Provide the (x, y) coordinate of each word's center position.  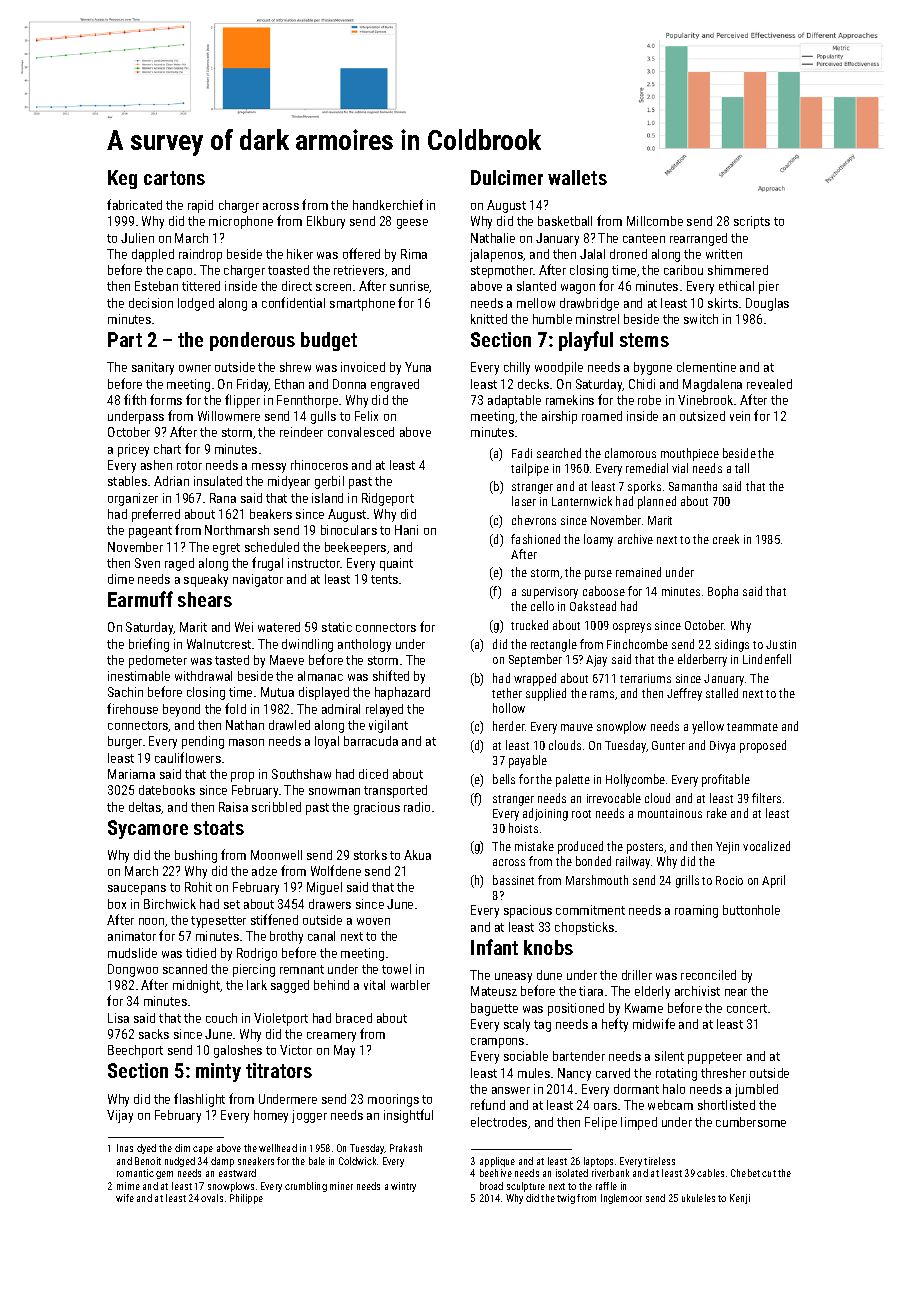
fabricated (134, 204)
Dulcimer (507, 177)
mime (128, 1186)
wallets (577, 177)
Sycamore (148, 829)
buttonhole (751, 910)
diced (373, 774)
